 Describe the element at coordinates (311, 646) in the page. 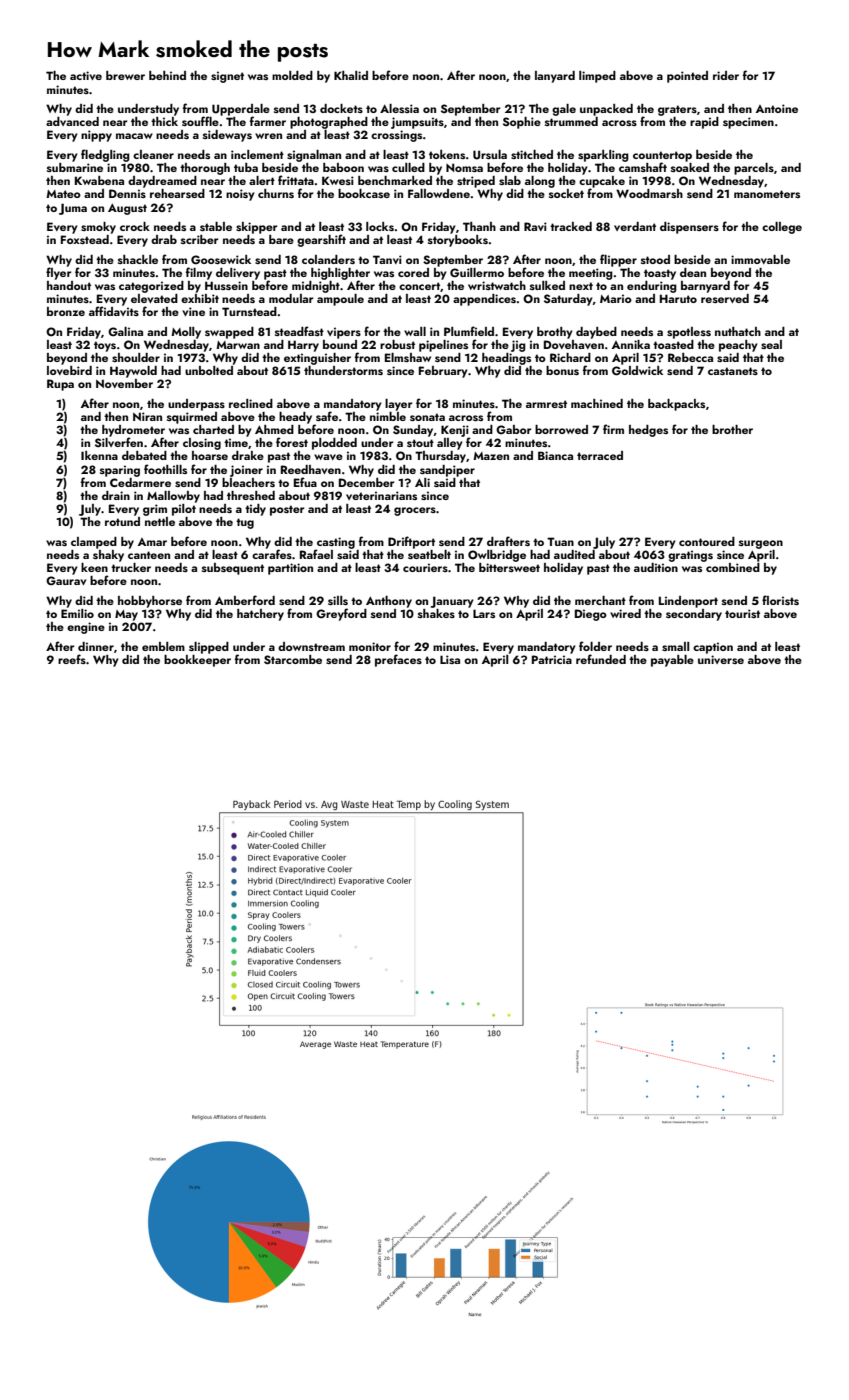

I see `downstream` at that location.
